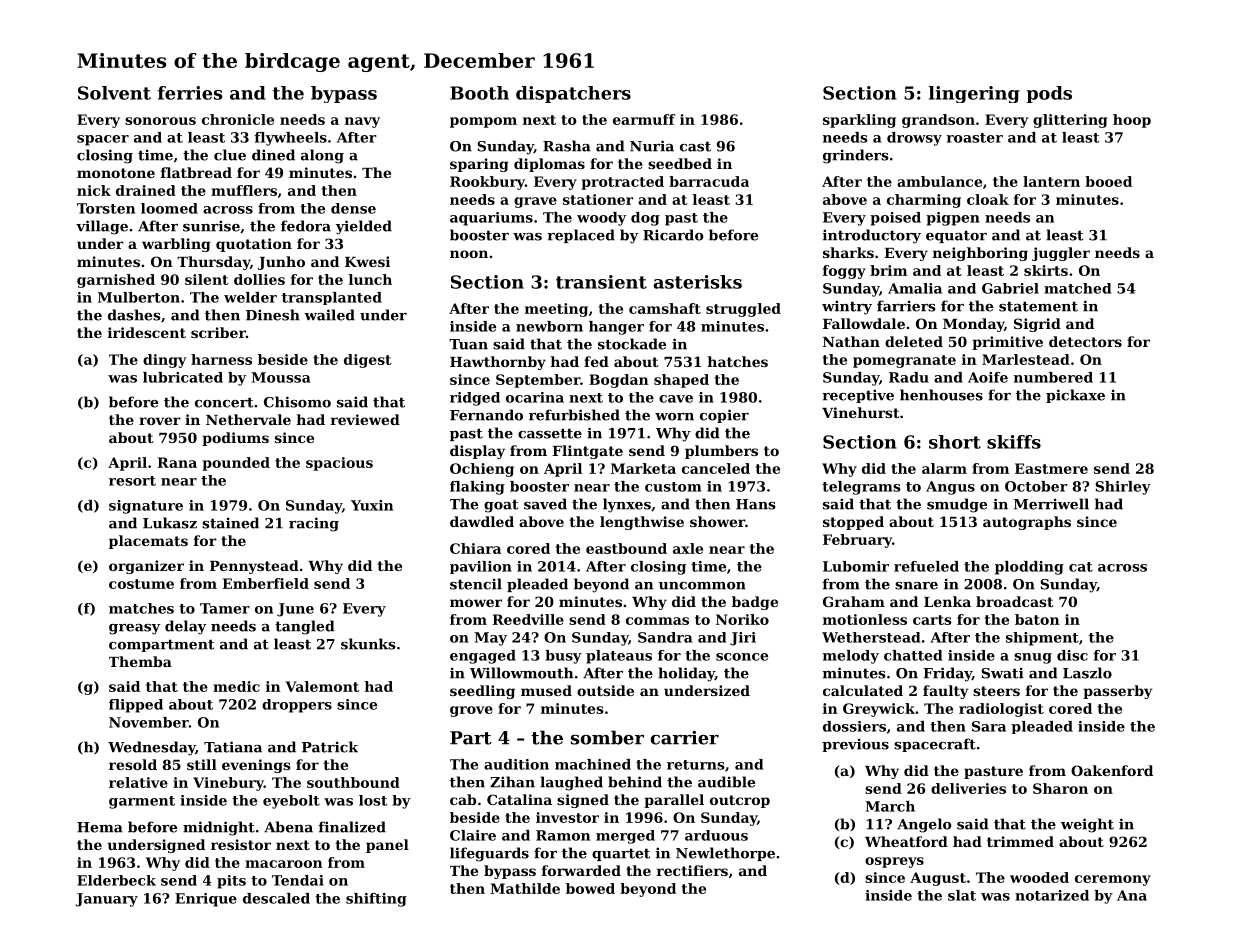  What do you see at coordinates (627, 505) in the document?
I see `lynxes` at bounding box center [627, 505].
